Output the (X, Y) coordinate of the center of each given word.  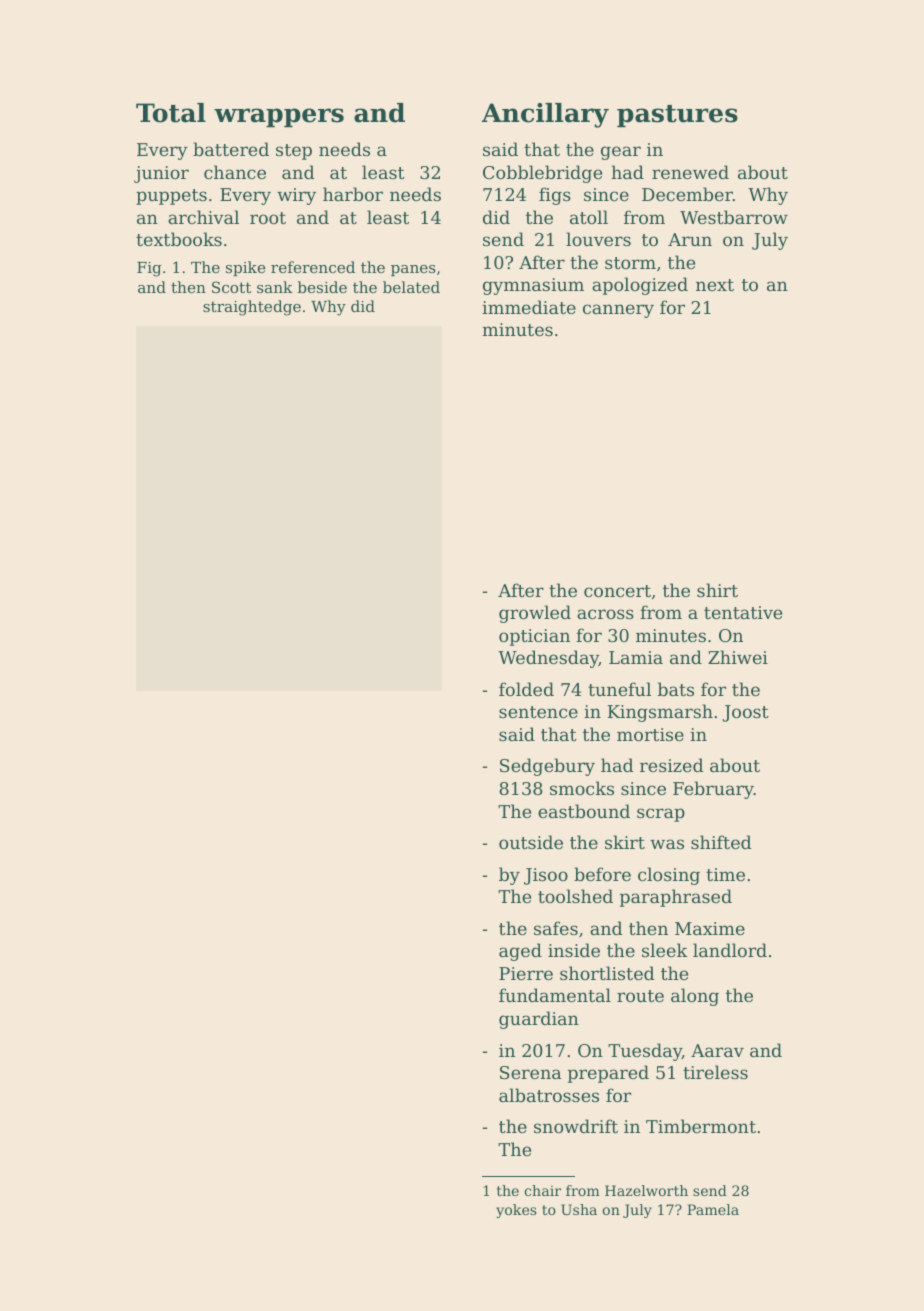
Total (171, 113)
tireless (715, 1072)
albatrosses (549, 1095)
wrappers (279, 118)
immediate (529, 307)
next (715, 285)
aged (520, 952)
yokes (516, 1211)
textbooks (179, 239)
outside (531, 842)
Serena (530, 1072)
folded (526, 689)
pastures (677, 116)
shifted (721, 842)
